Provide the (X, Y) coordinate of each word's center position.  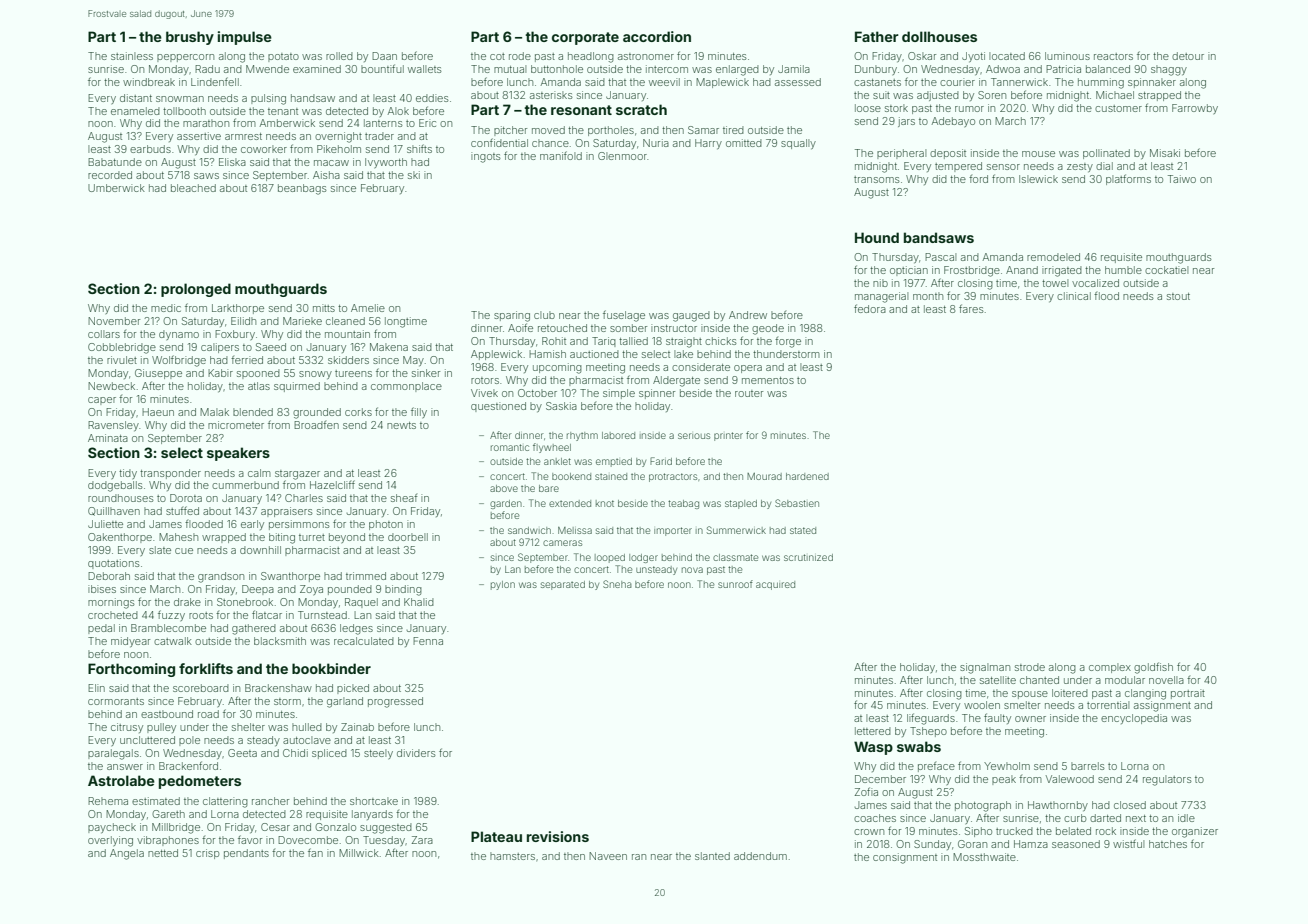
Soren (992, 95)
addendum (760, 856)
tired (733, 130)
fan (315, 852)
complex (1110, 668)
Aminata (108, 438)
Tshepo (928, 732)
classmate (735, 557)
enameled (135, 111)
